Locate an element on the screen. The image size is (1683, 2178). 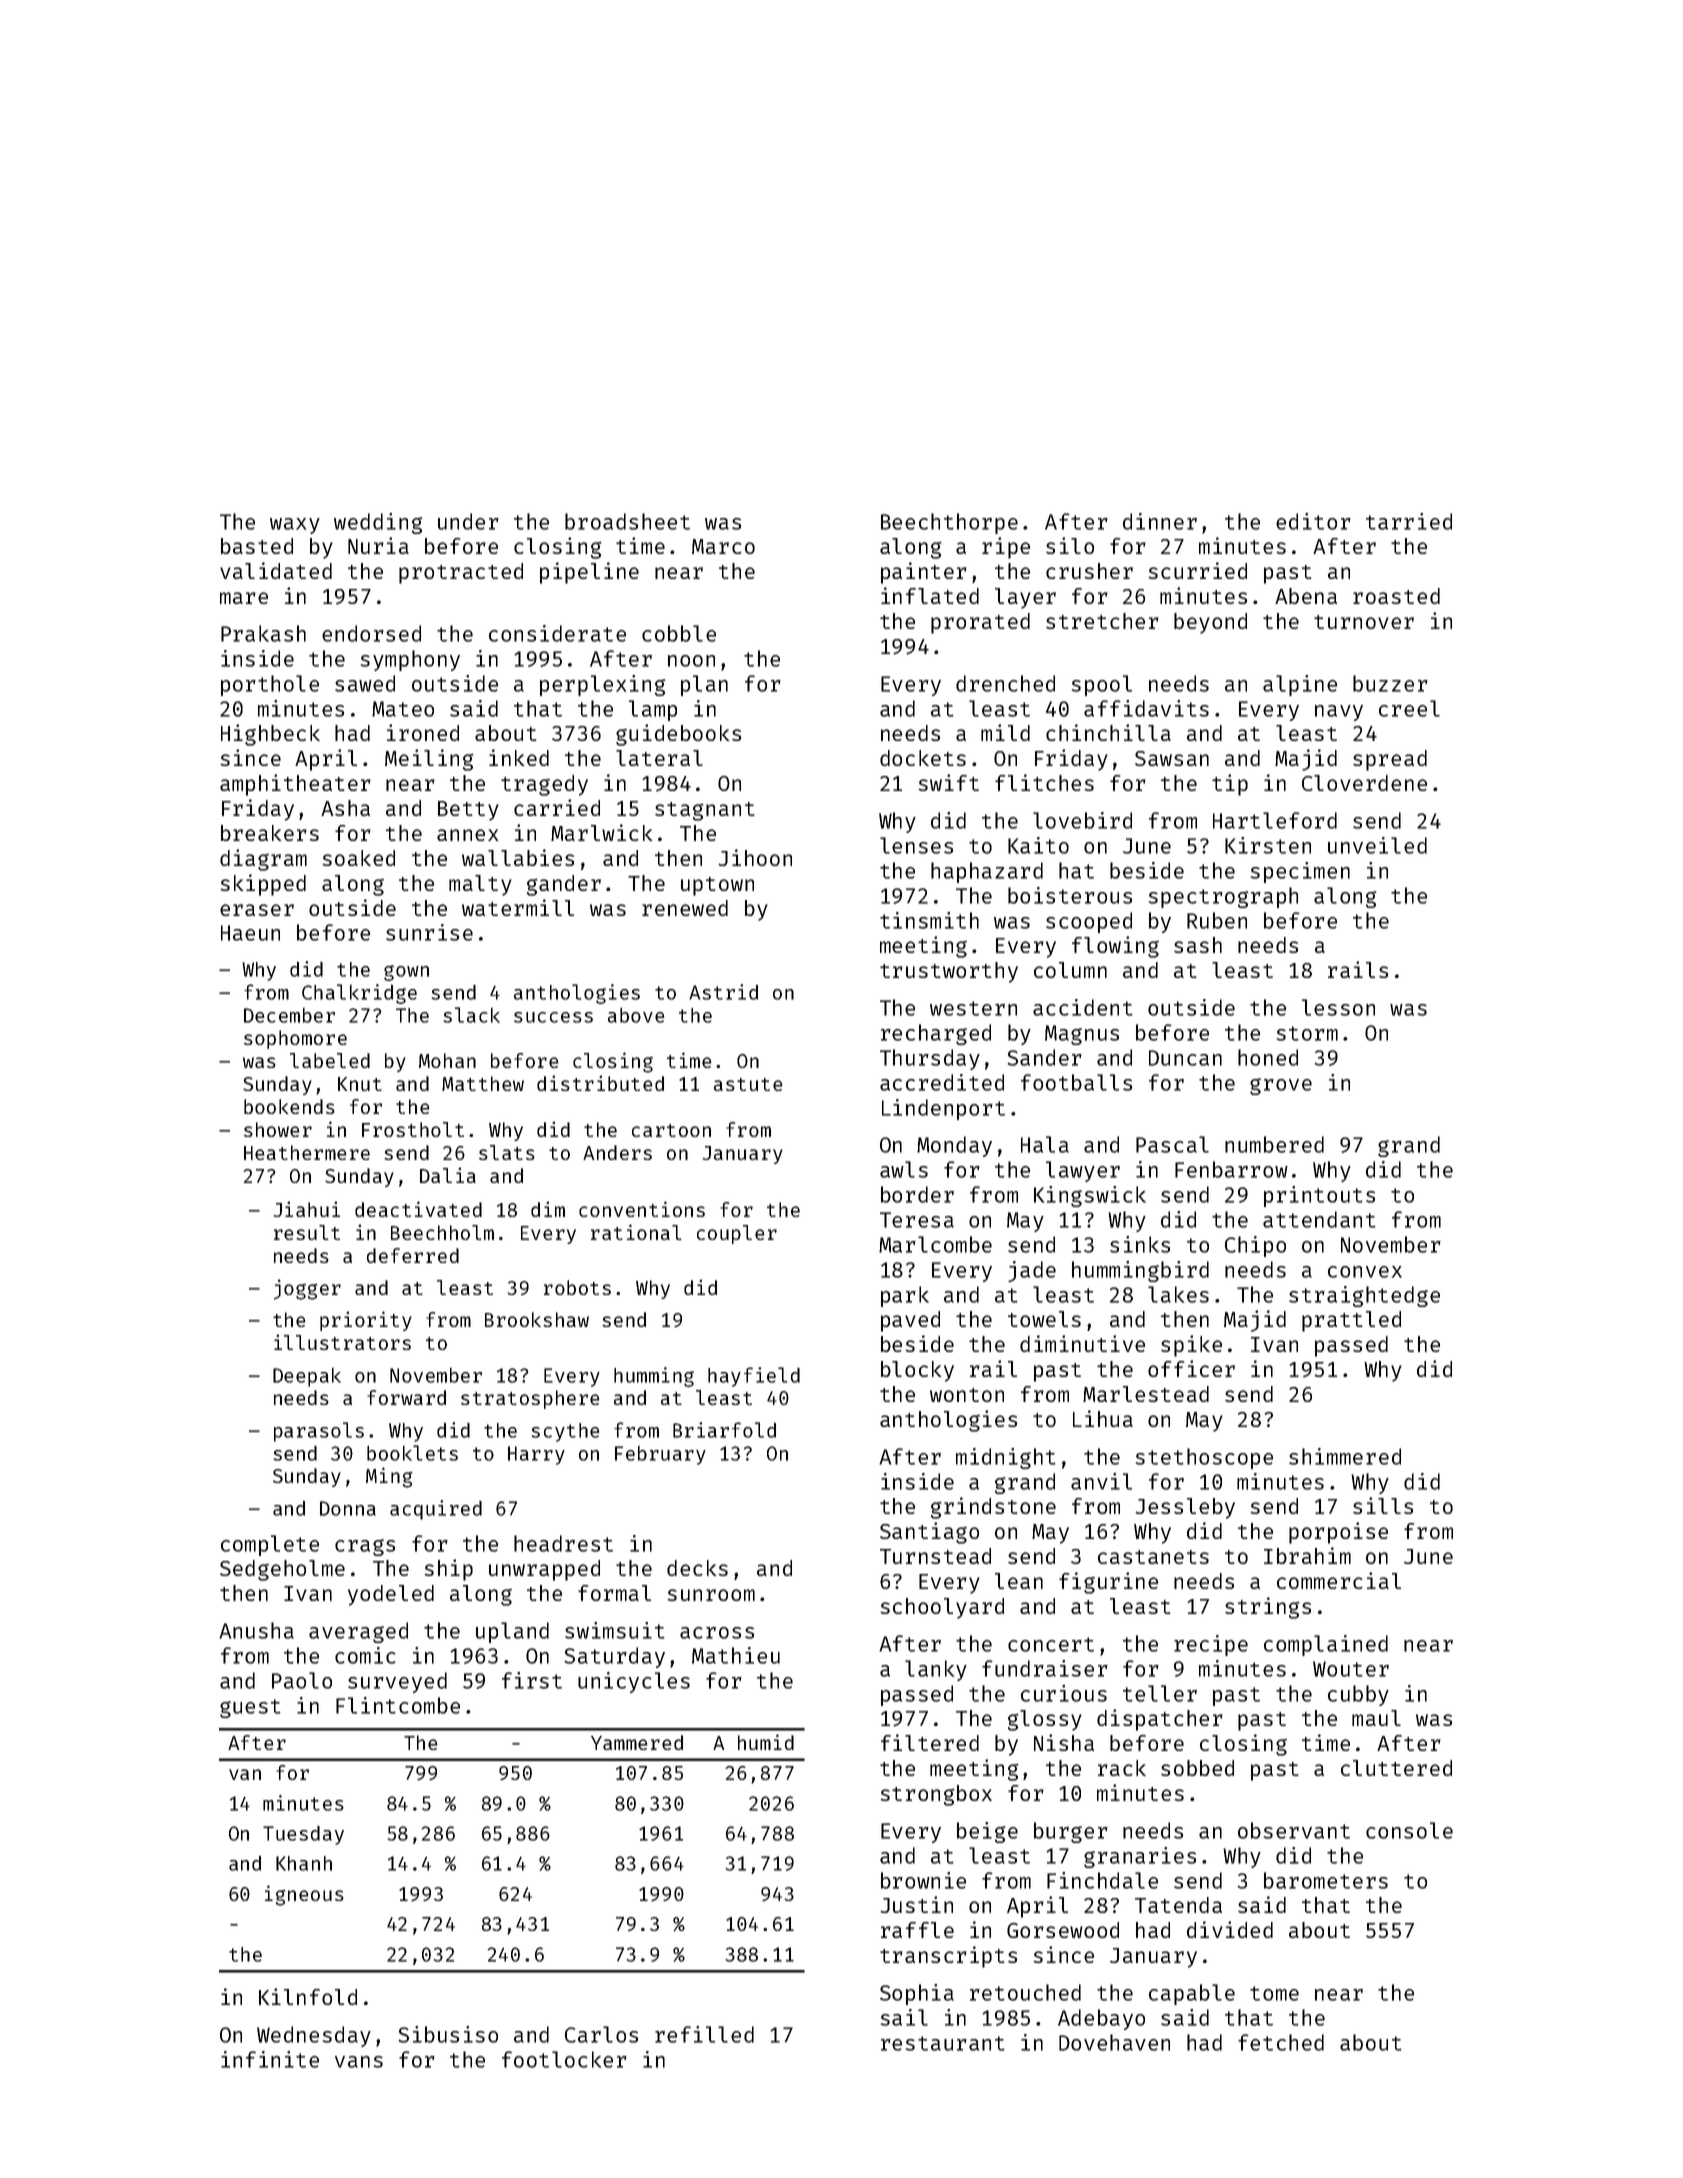
straightedge is located at coordinates (1364, 1296).
